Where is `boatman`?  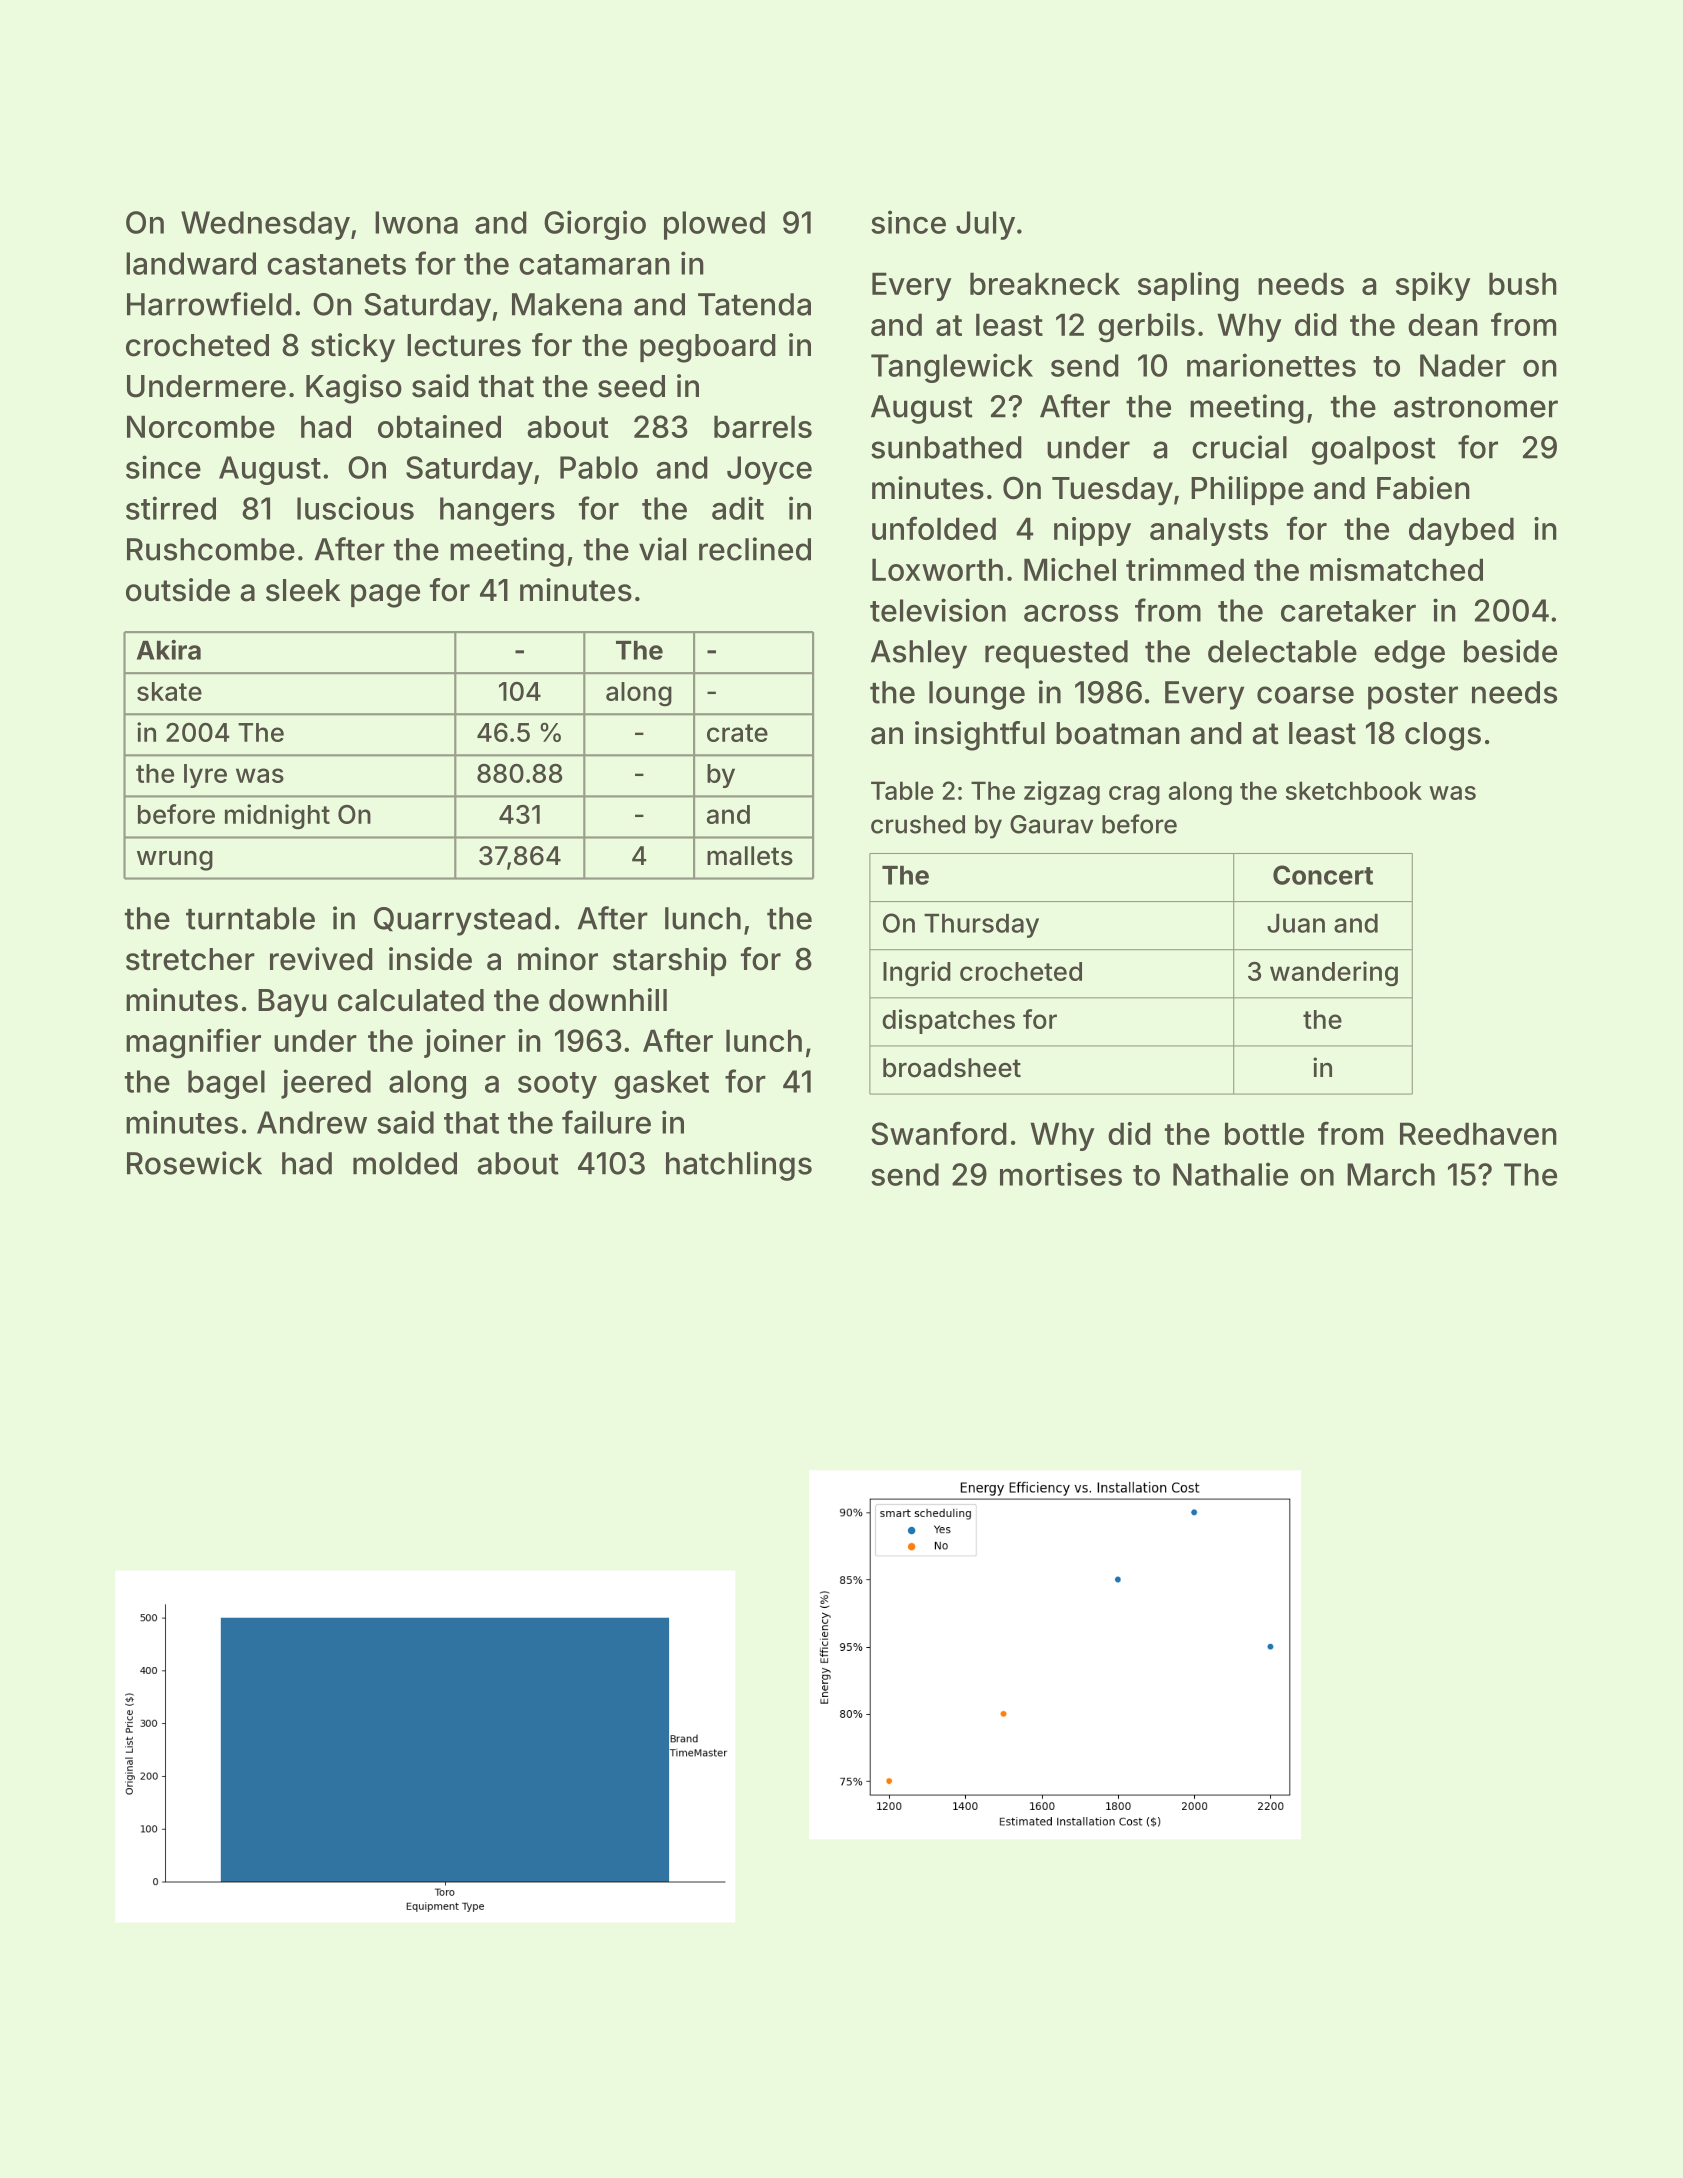
boatman is located at coordinates (1118, 733).
